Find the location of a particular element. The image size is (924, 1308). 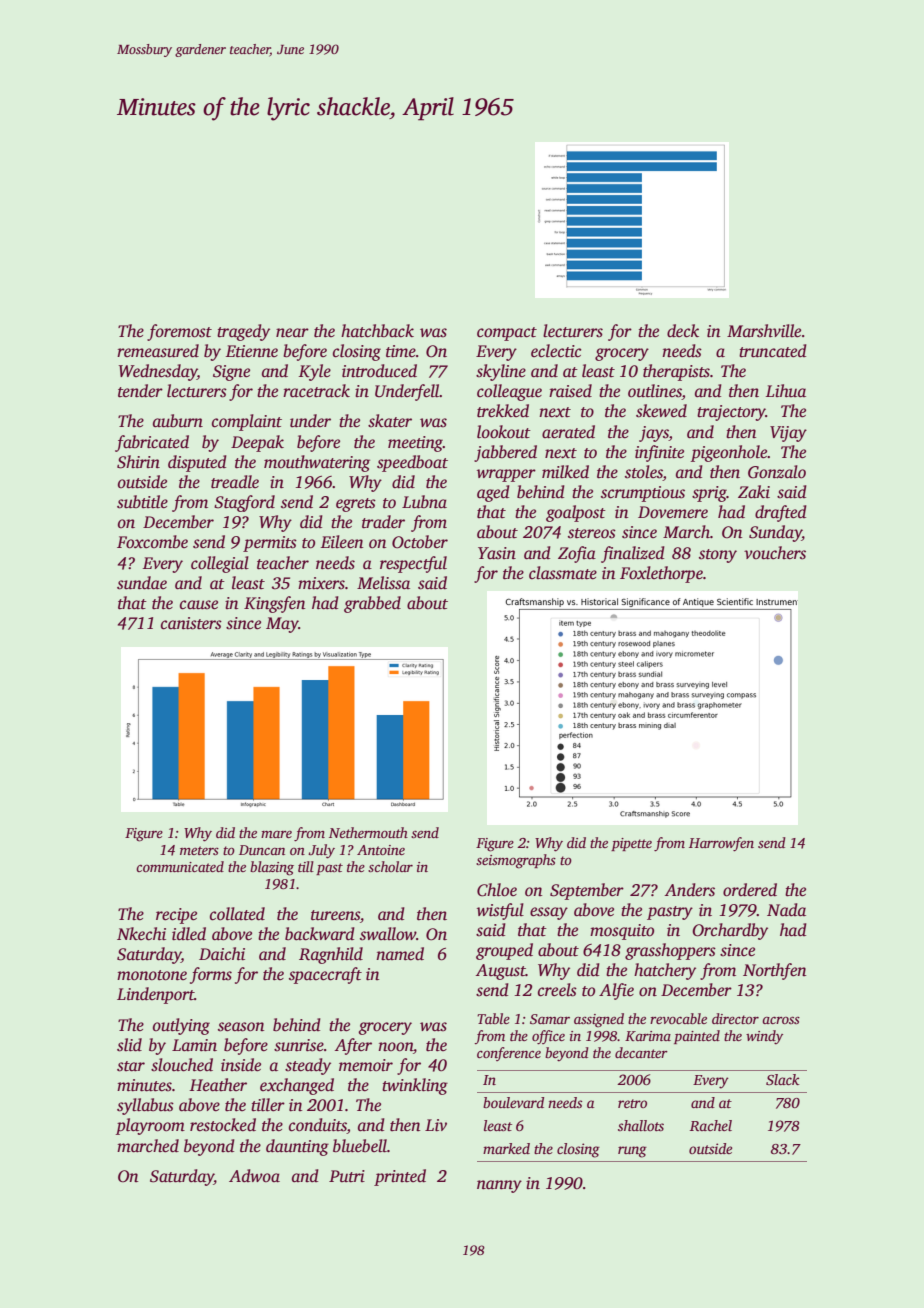

remeasured is located at coordinates (158, 351).
